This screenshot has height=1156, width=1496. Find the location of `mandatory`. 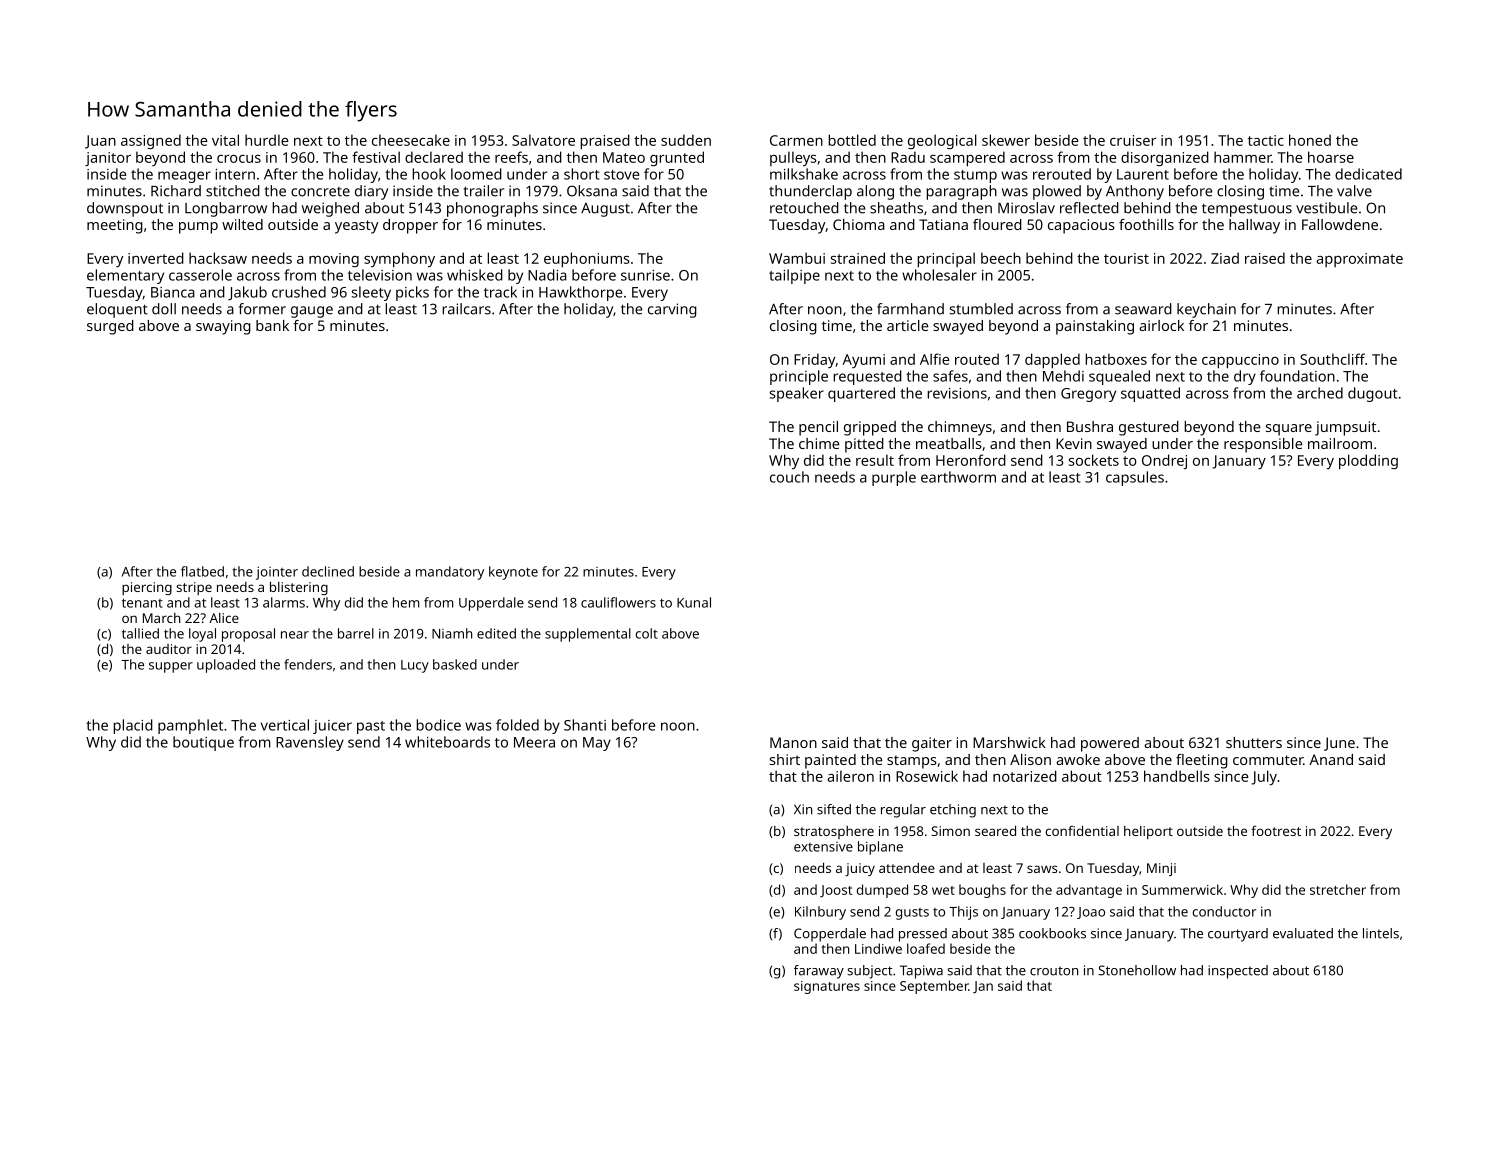

mandatory is located at coordinates (450, 573).
